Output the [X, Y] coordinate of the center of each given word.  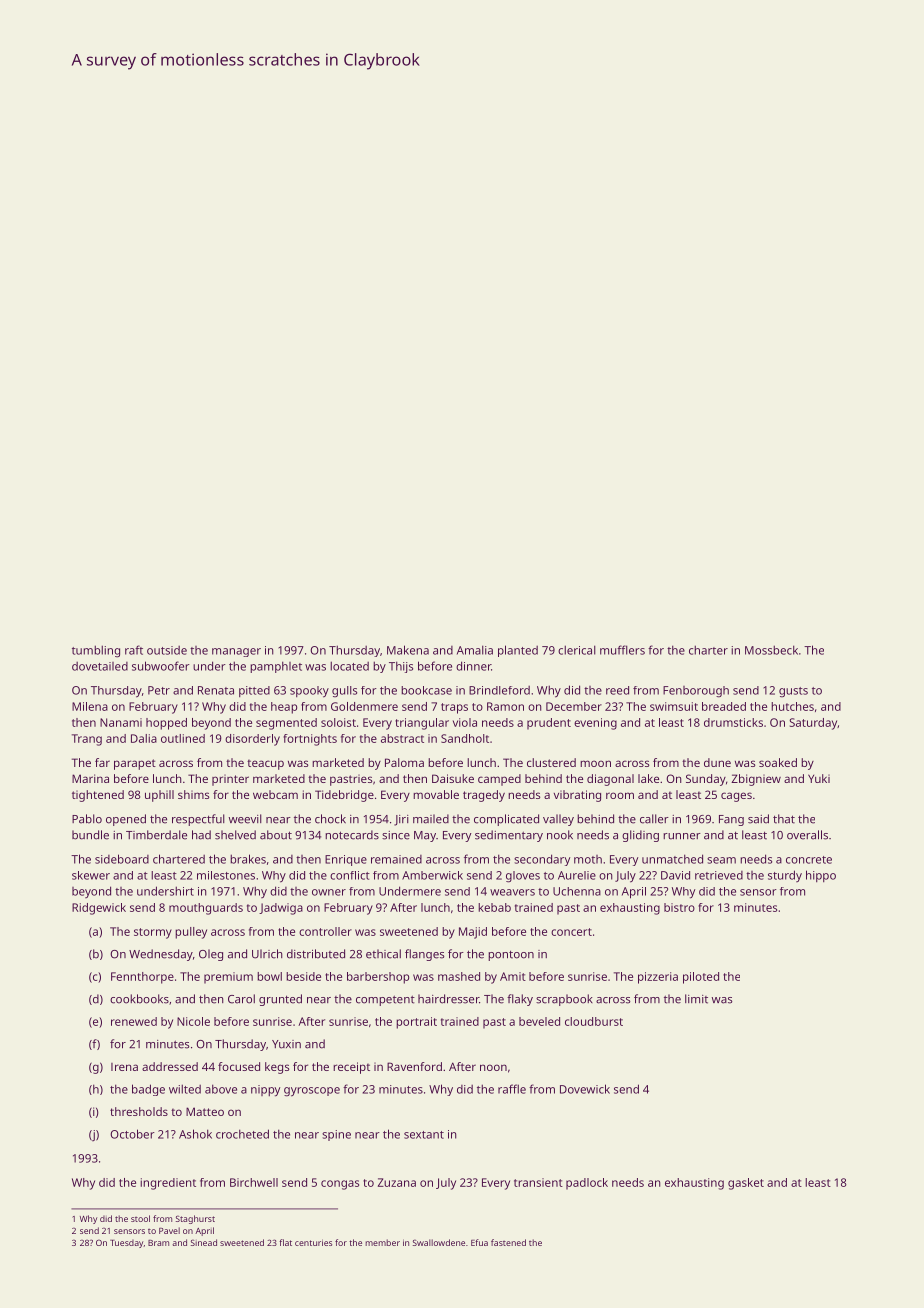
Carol [241, 999]
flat [285, 1242]
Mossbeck [771, 650]
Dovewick [585, 1089]
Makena [408, 650]
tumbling [96, 651]
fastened [508, 1242]
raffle [512, 1089]
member [382, 1242]
